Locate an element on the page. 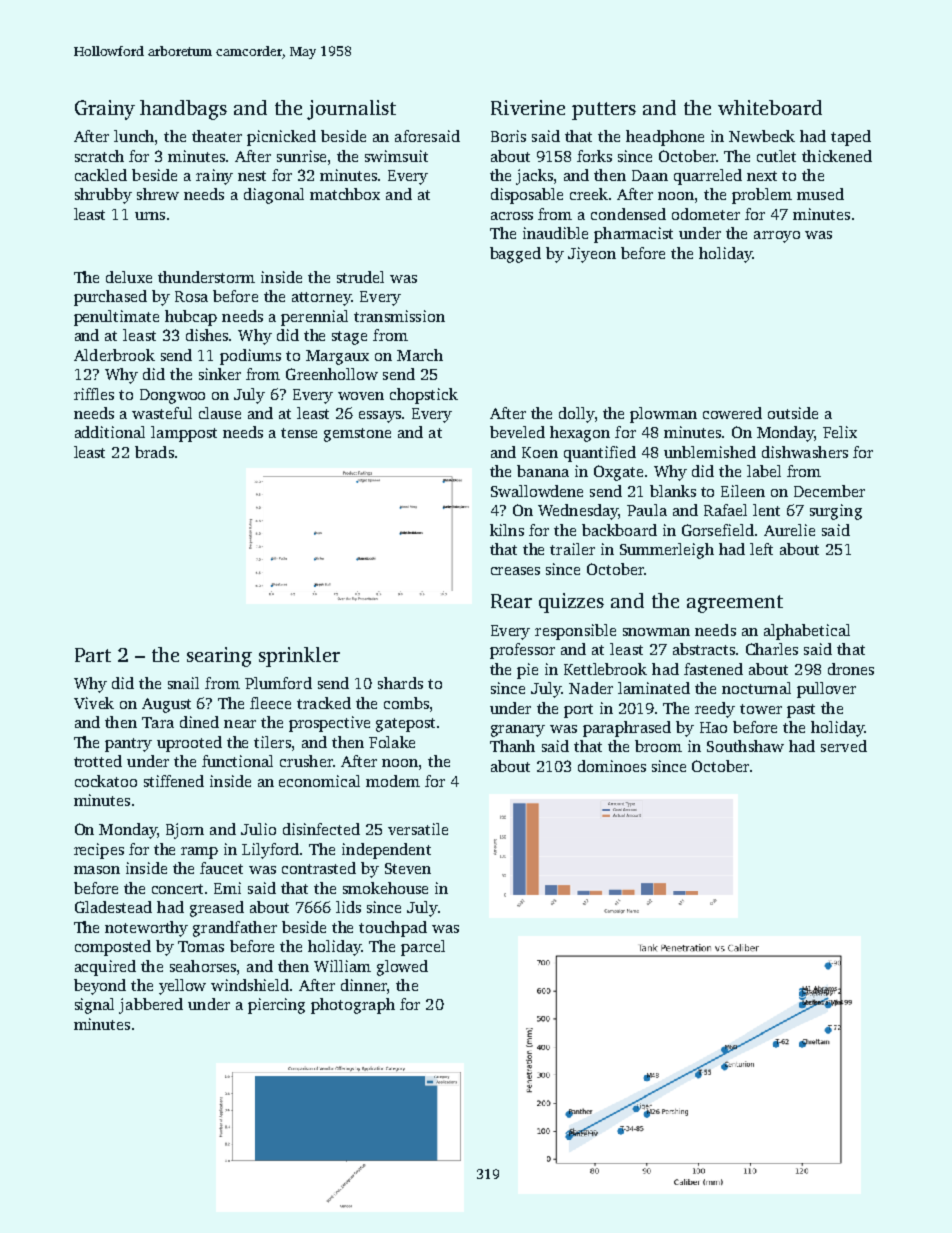  chopstick is located at coordinates (424, 396).
